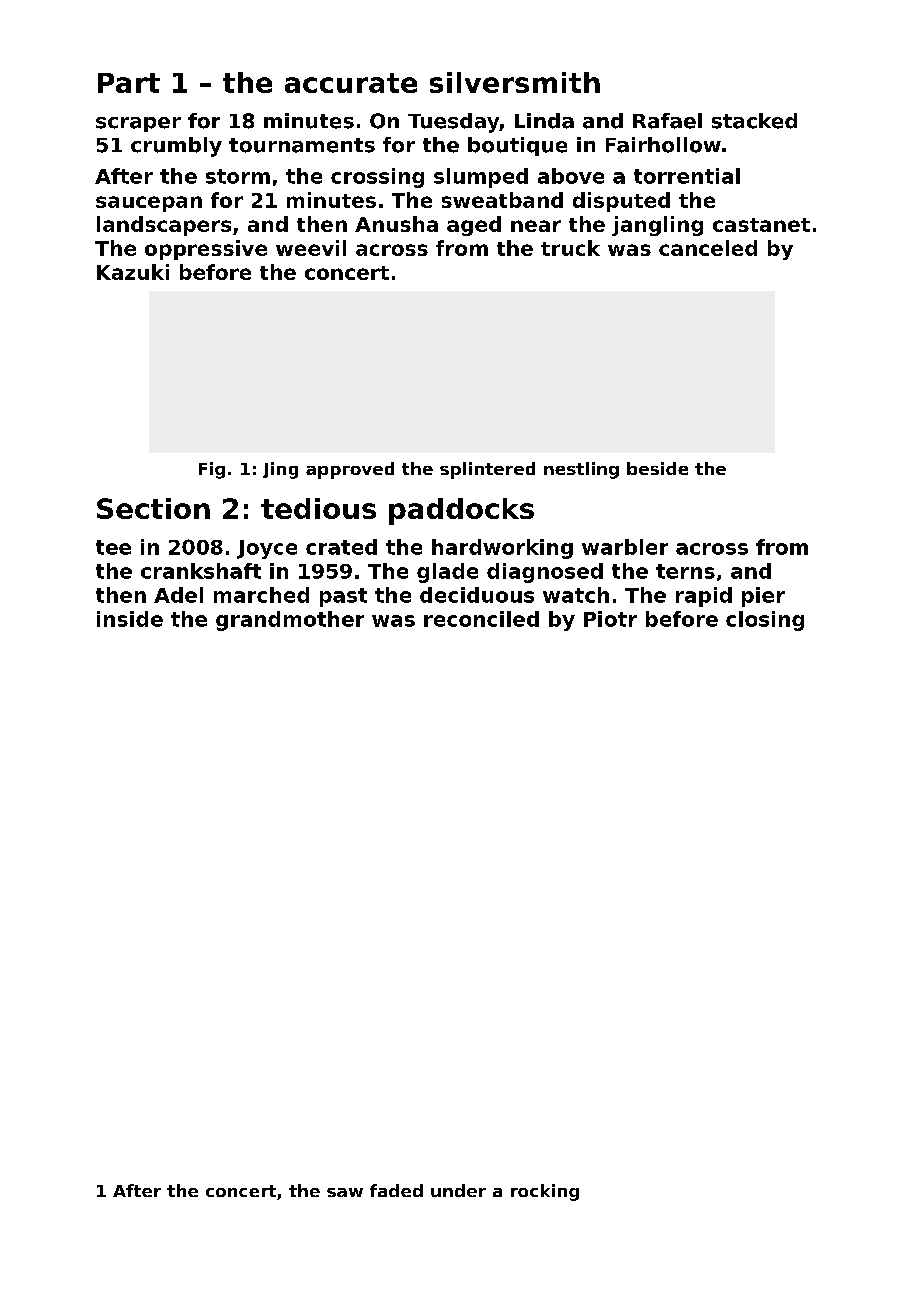 The height and width of the screenshot is (1308, 924). What do you see at coordinates (763, 597) in the screenshot?
I see `pier` at bounding box center [763, 597].
